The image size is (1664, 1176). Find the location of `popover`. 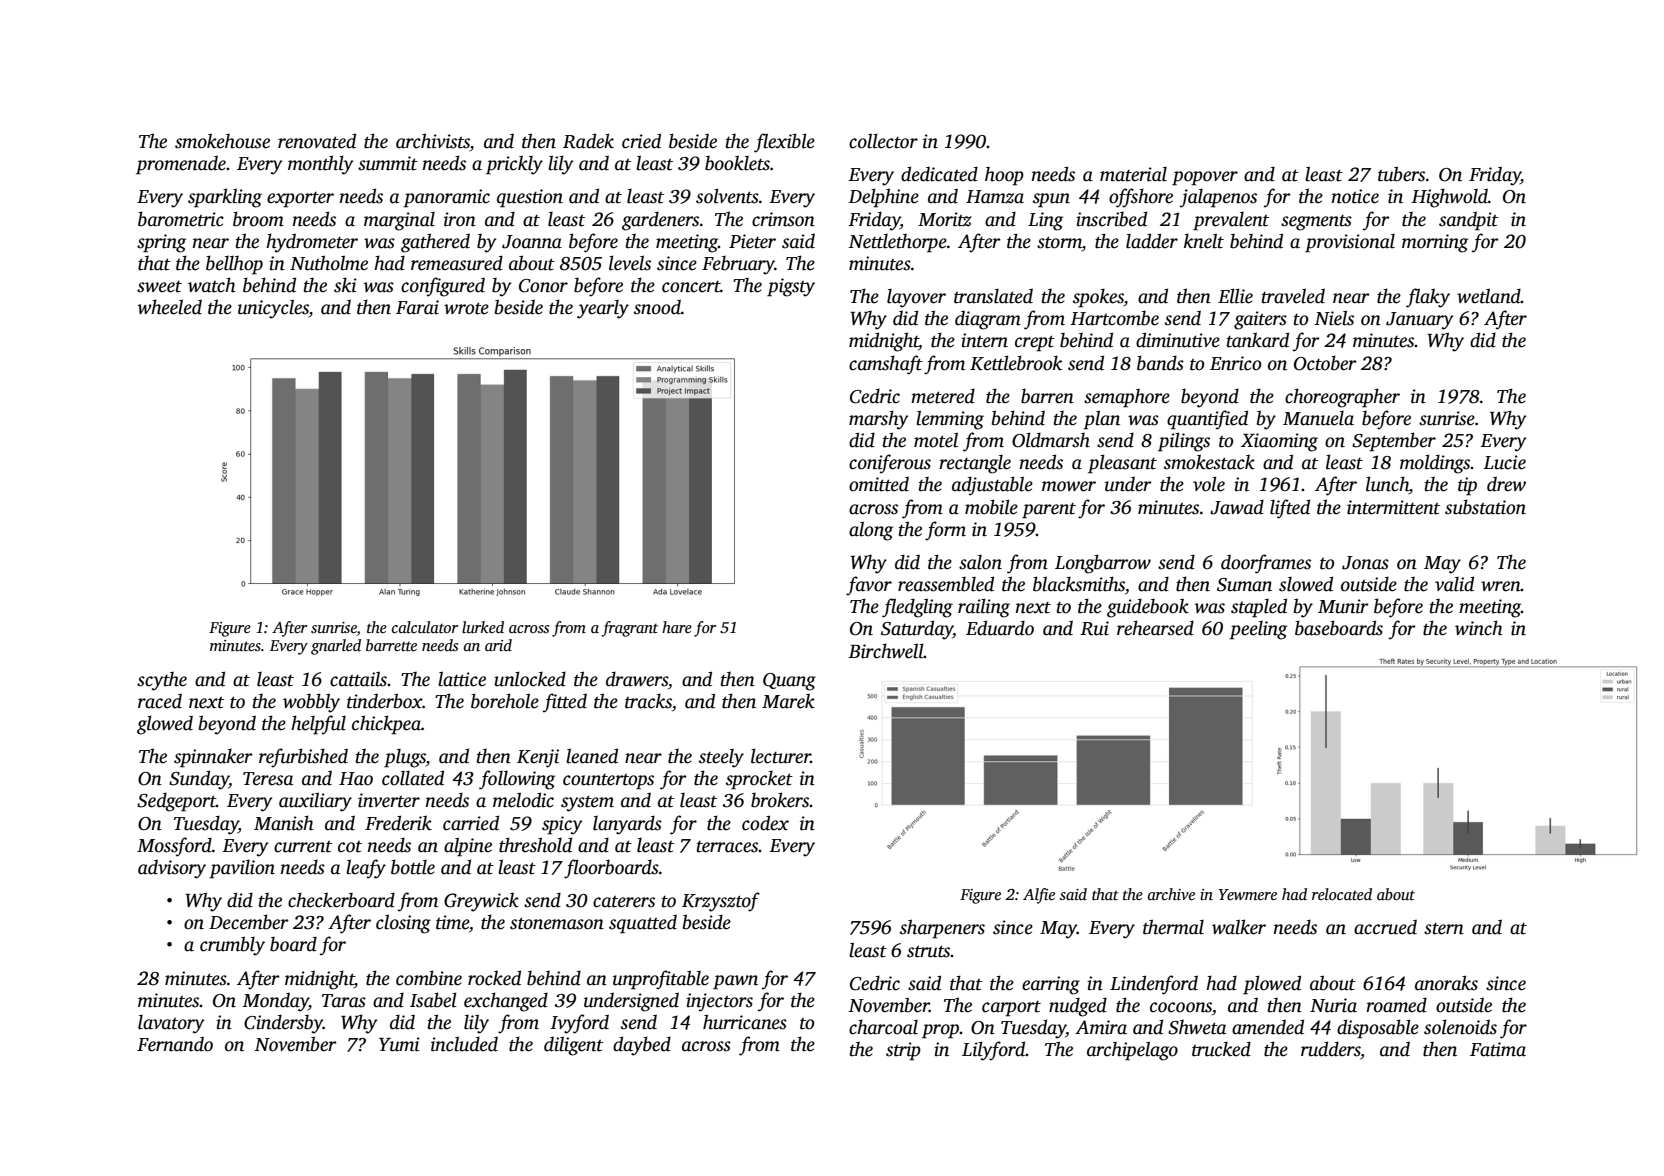

popover is located at coordinates (1205, 178).
